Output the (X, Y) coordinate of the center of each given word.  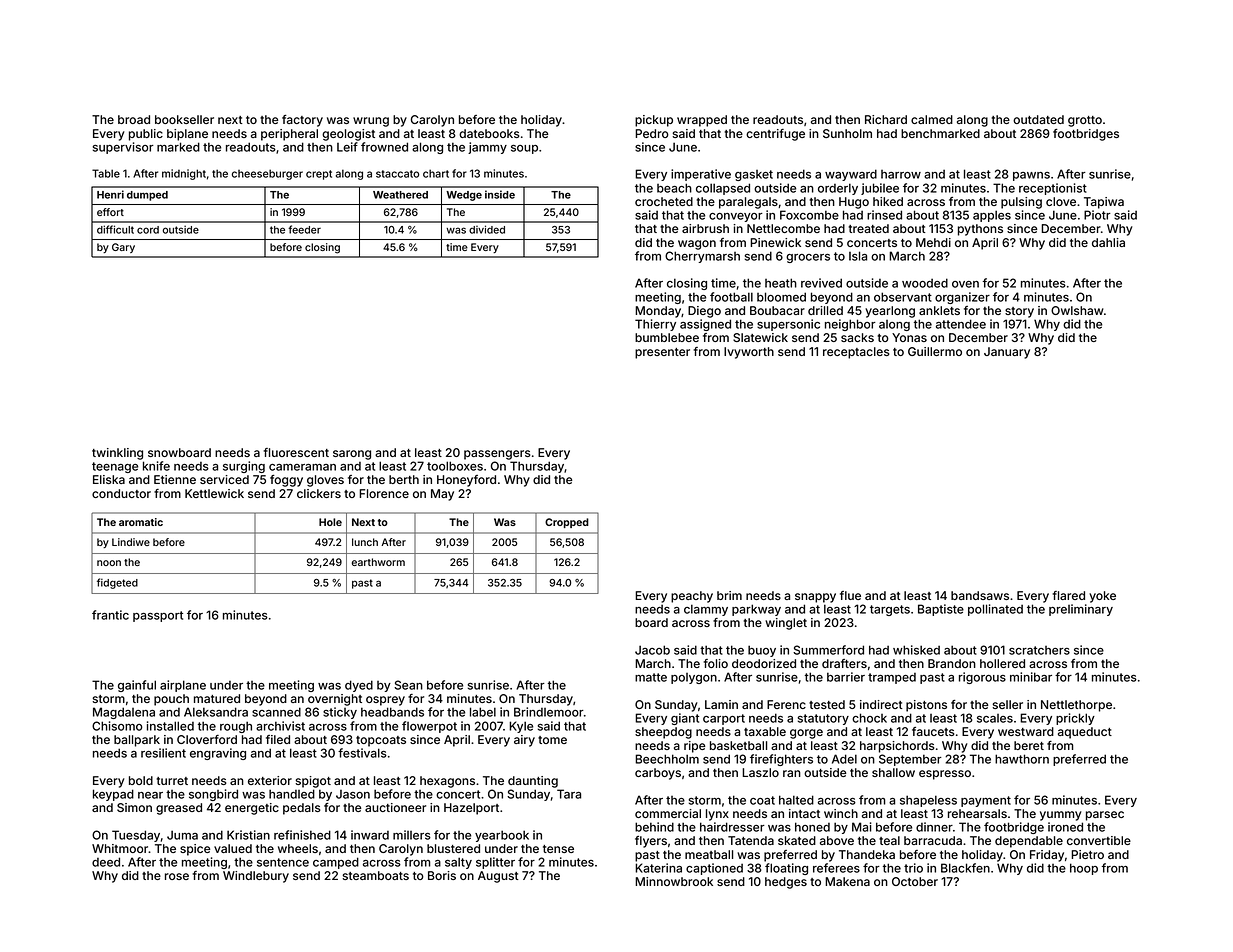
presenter (662, 353)
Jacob (652, 650)
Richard (886, 119)
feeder (304, 229)
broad (134, 119)
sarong (352, 455)
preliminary (1081, 610)
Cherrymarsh (702, 257)
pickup (654, 121)
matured (217, 698)
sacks (857, 337)
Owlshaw (1077, 310)
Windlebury (256, 877)
